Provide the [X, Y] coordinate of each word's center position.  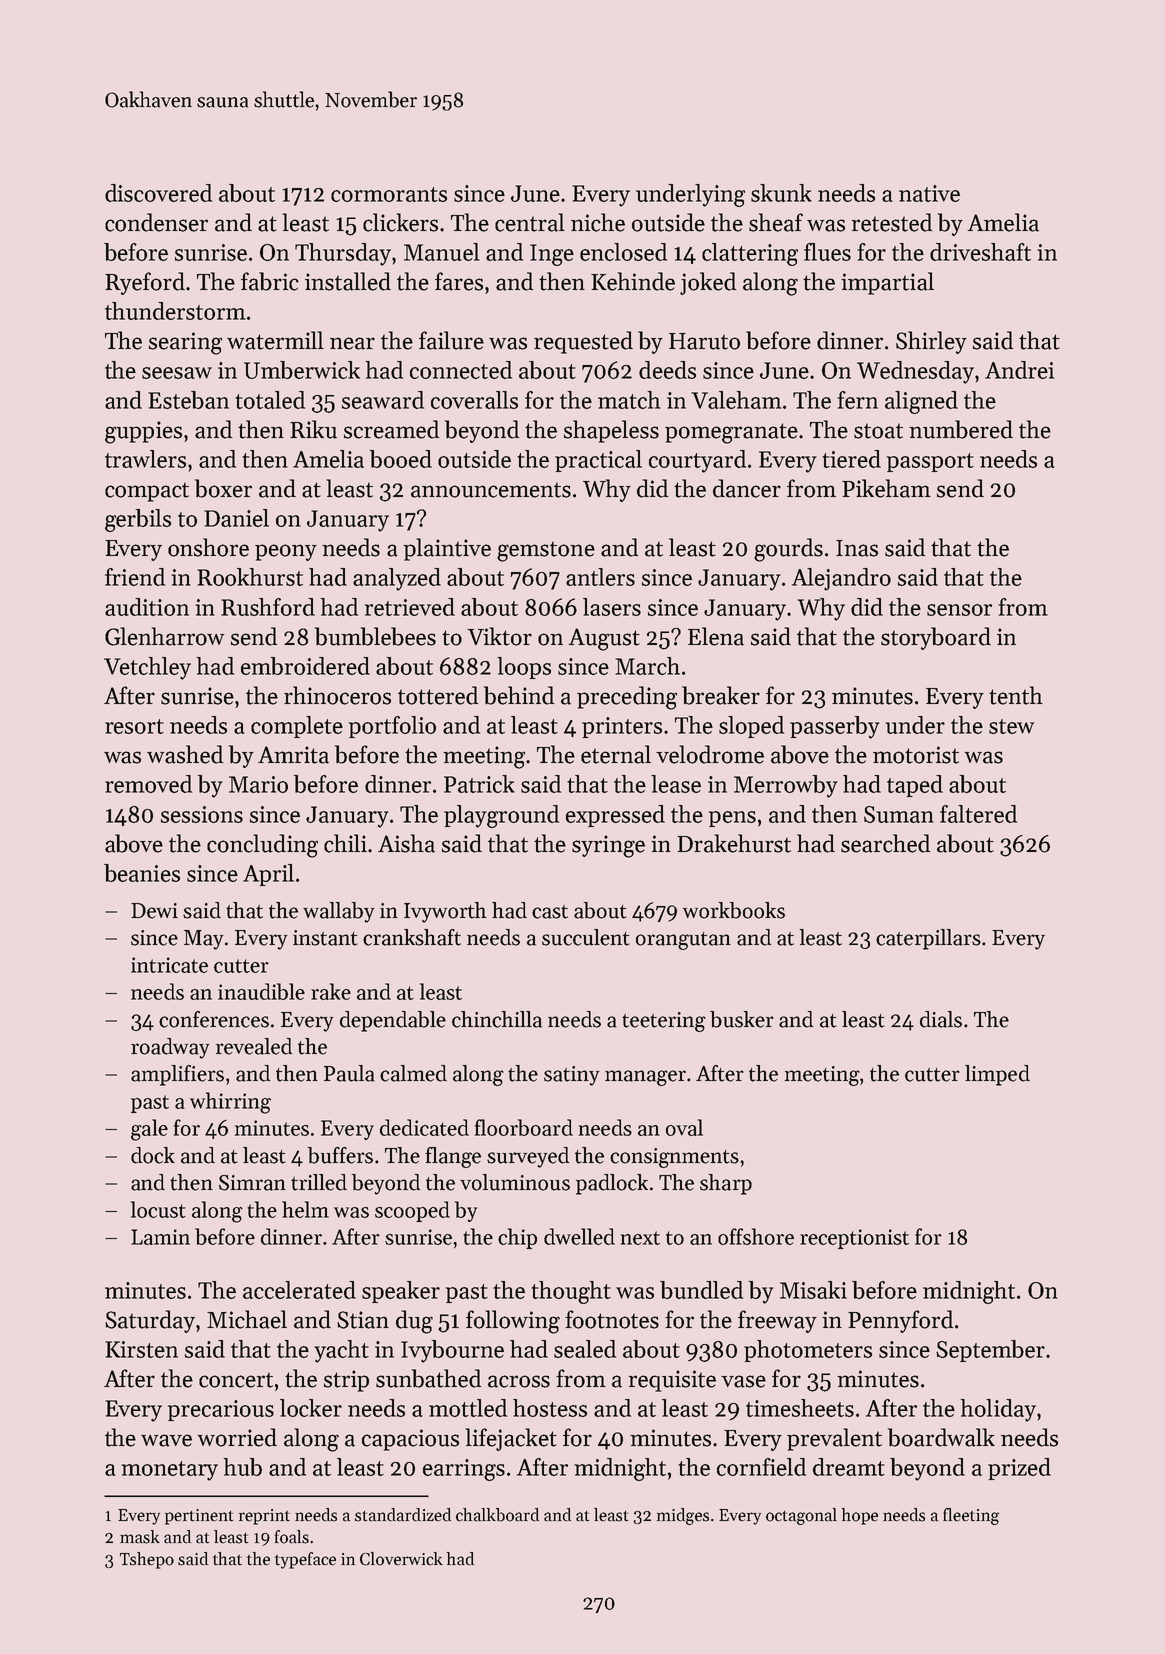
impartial [887, 283]
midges [683, 1516]
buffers [340, 1155]
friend [135, 577]
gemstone [546, 551]
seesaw [177, 373]
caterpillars [928, 939]
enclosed [623, 252]
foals [292, 1537]
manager [645, 1078]
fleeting [971, 1516]
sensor [959, 610]
